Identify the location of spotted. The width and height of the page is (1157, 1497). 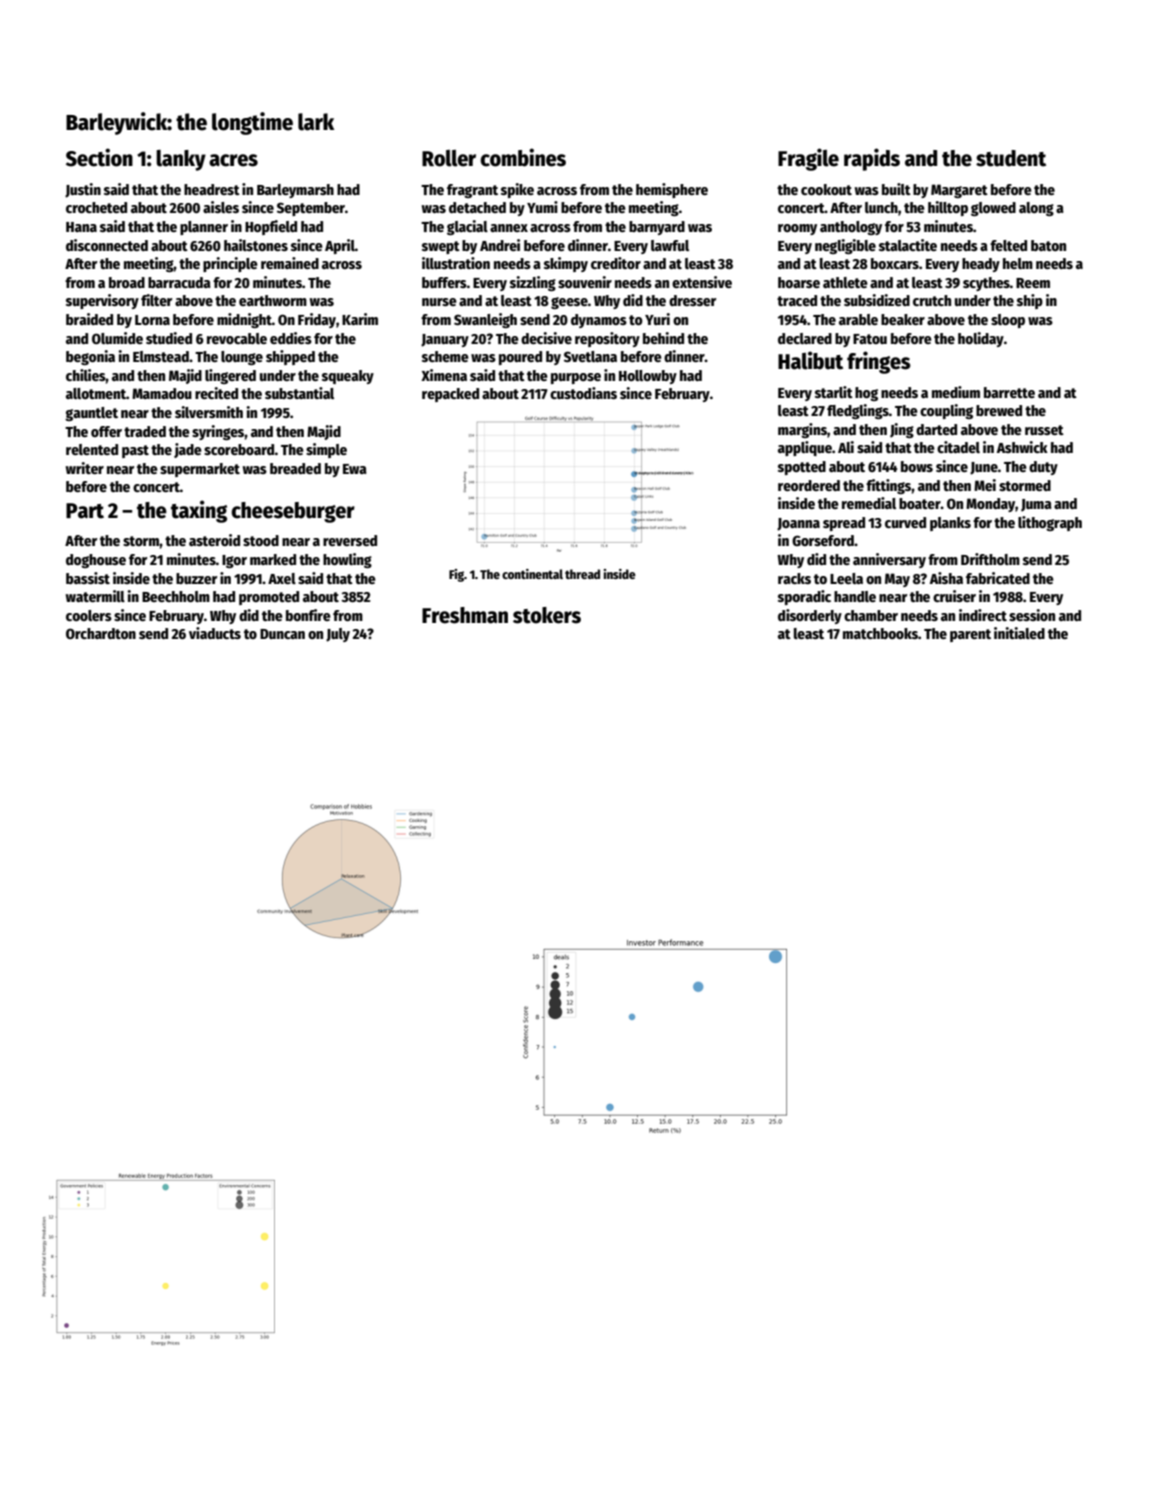
(802, 468).
